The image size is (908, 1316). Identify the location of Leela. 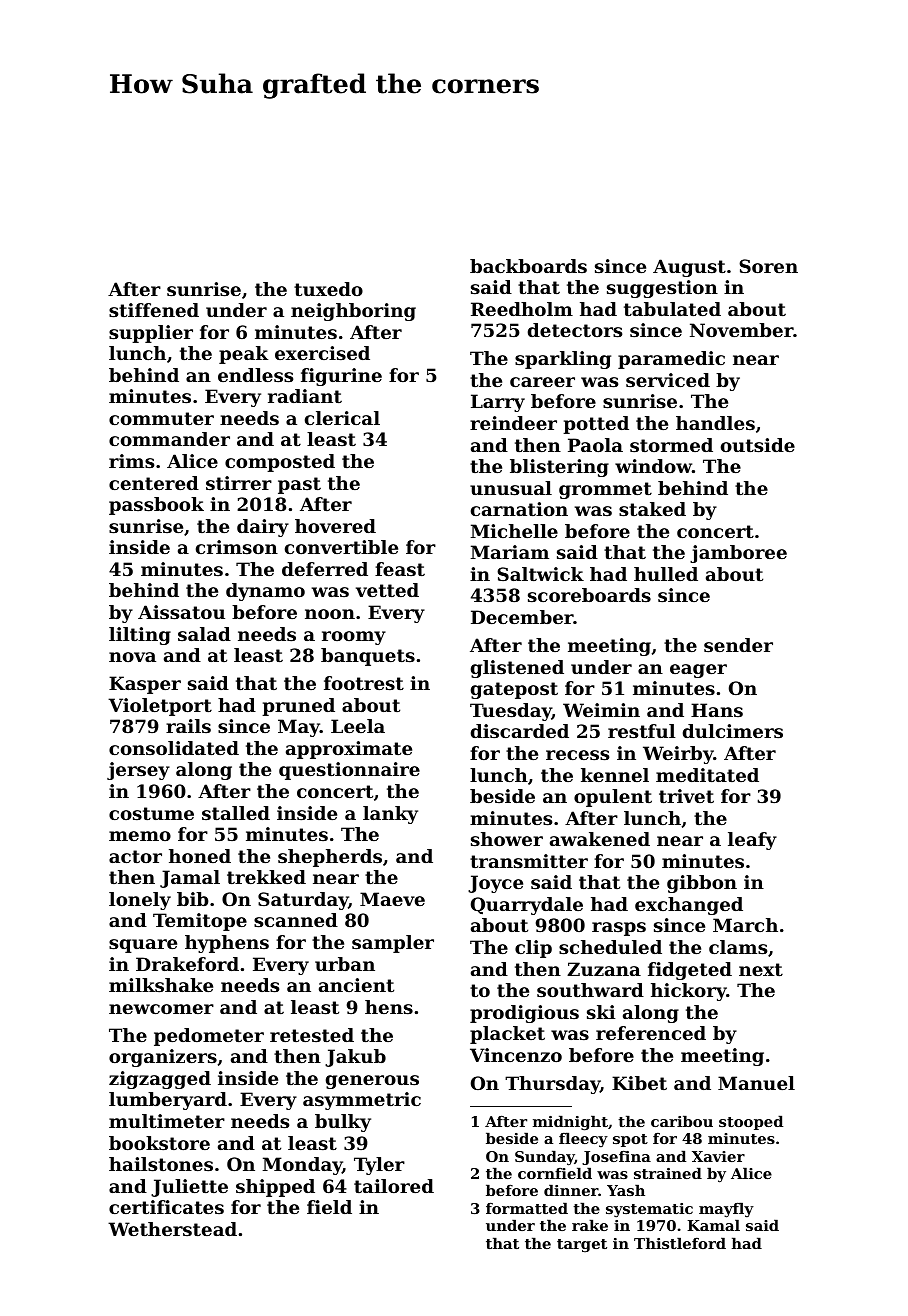
(358, 726).
